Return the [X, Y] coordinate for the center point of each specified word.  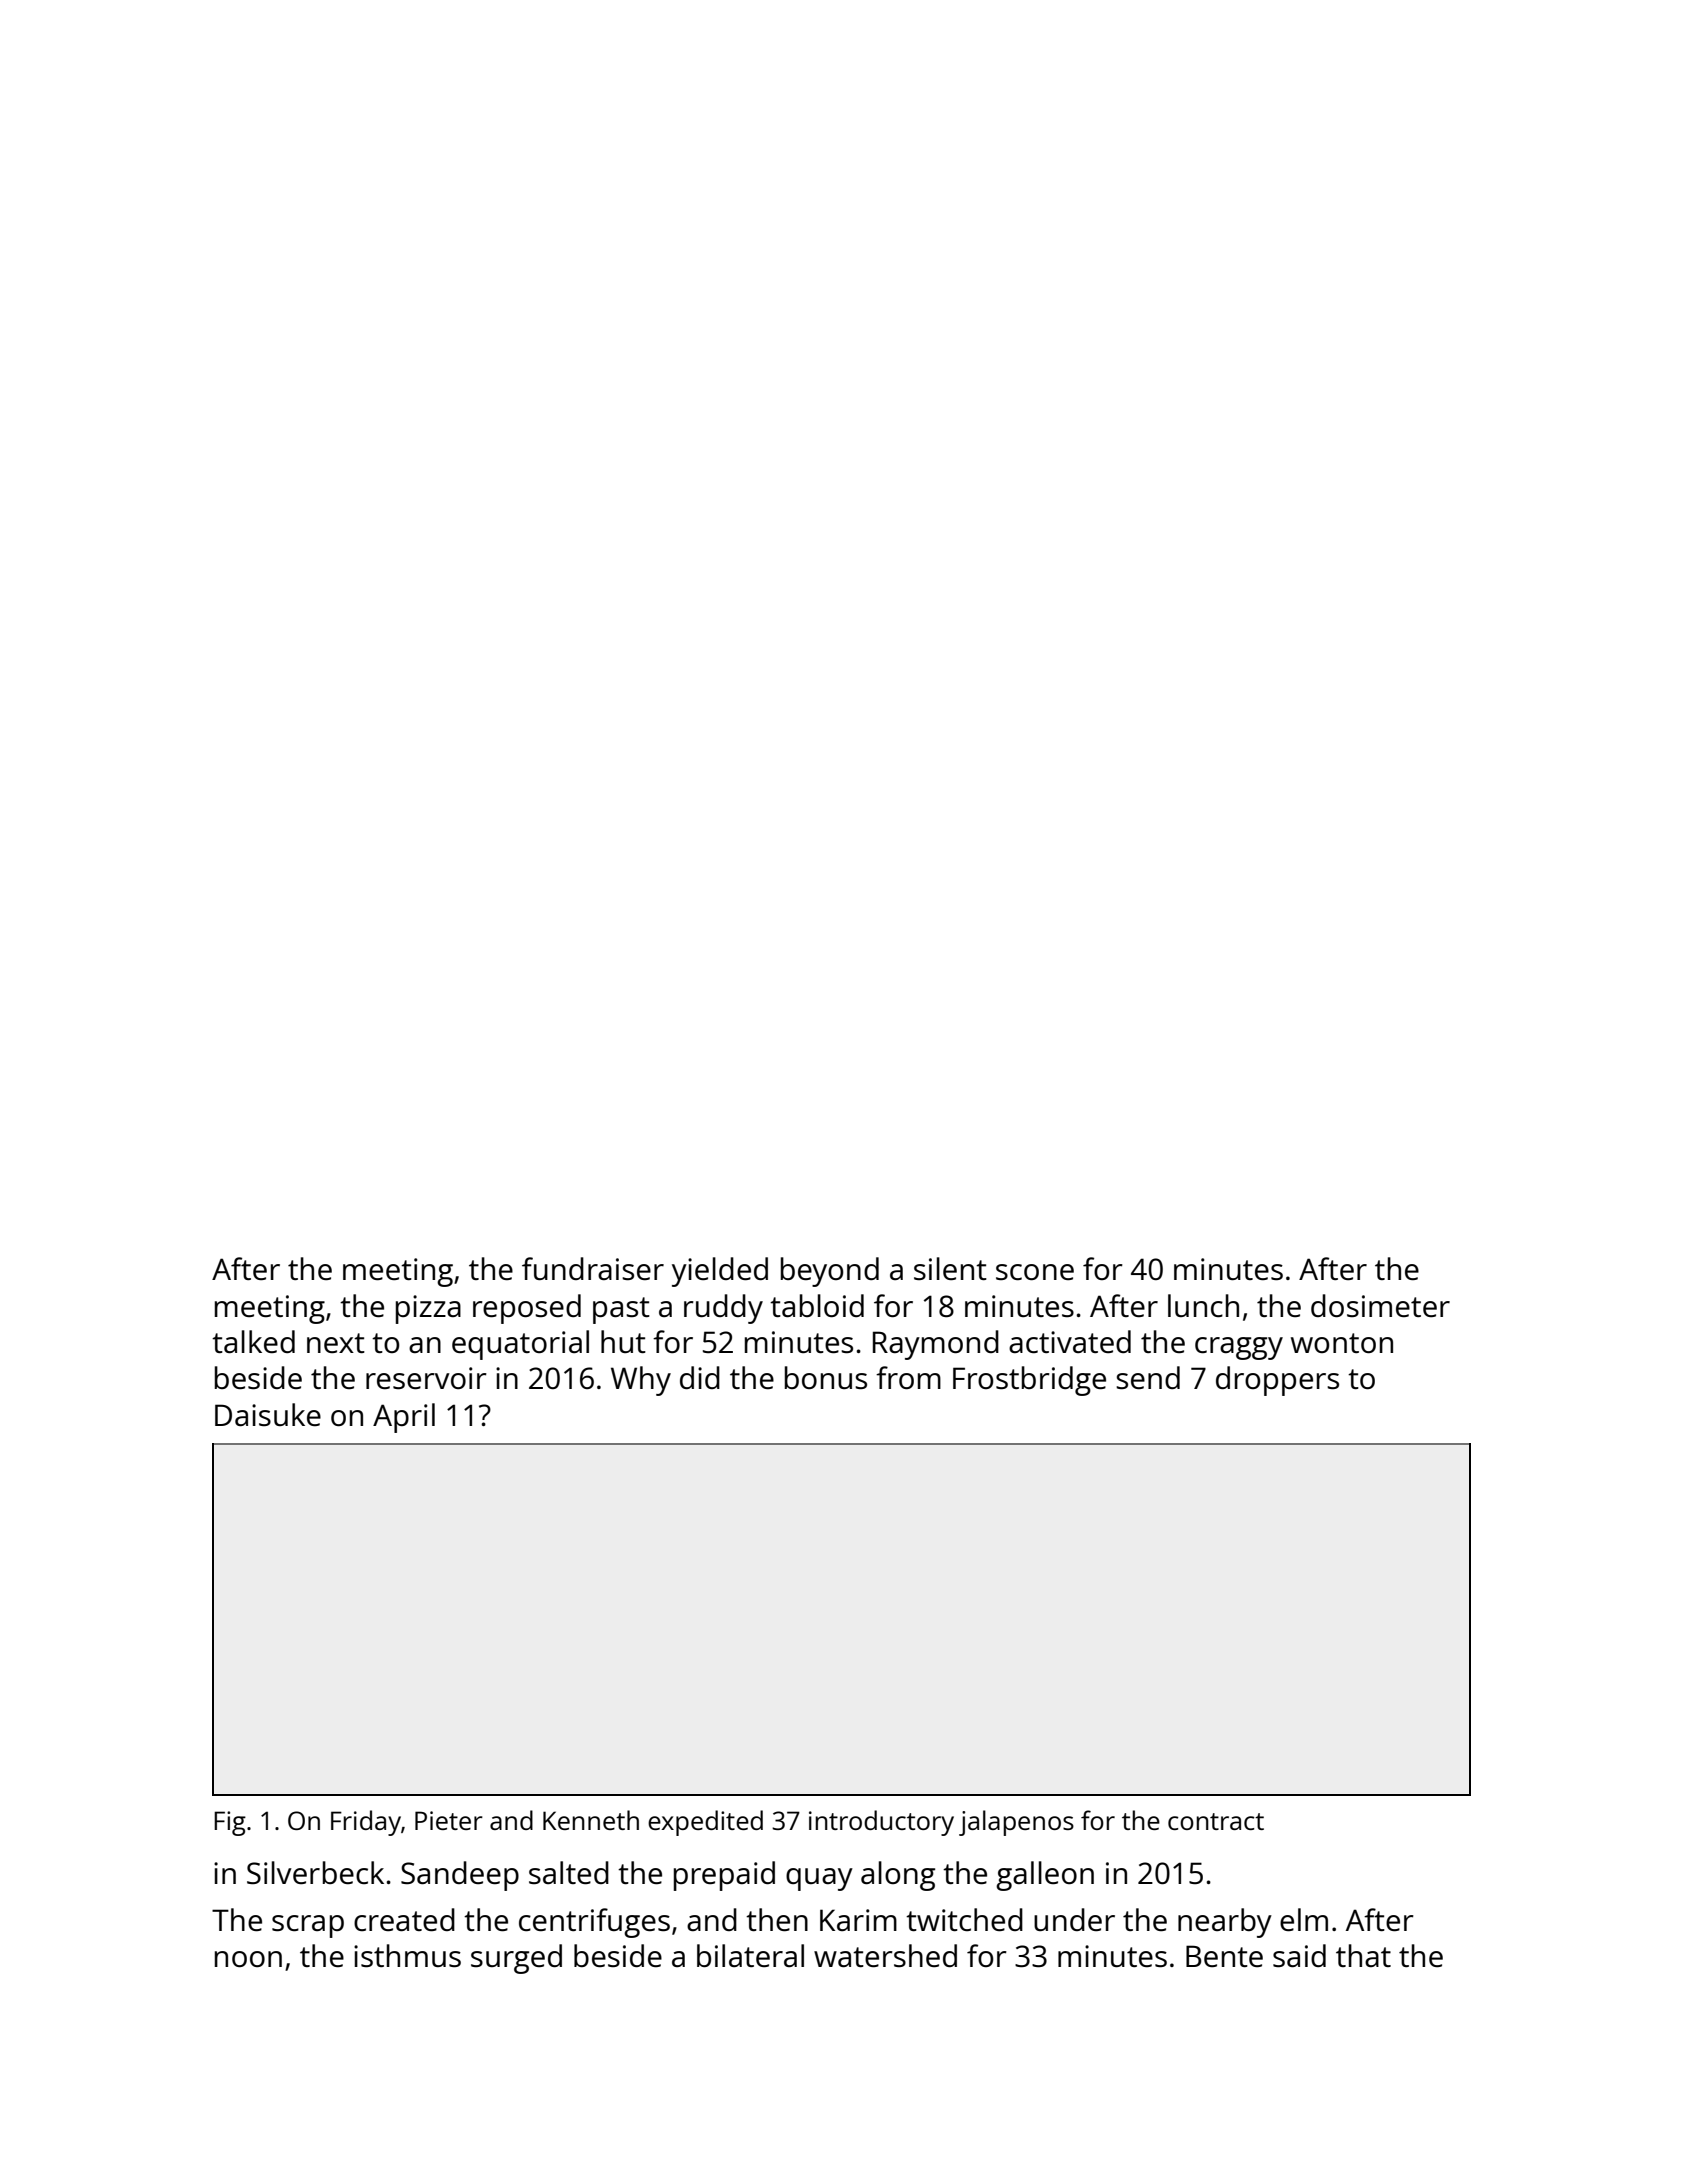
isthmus [407, 1956]
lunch [1203, 1306]
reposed [527, 1309]
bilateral [750, 1955]
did [700, 1377]
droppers [1277, 1381]
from [908, 1377]
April [404, 1418]
